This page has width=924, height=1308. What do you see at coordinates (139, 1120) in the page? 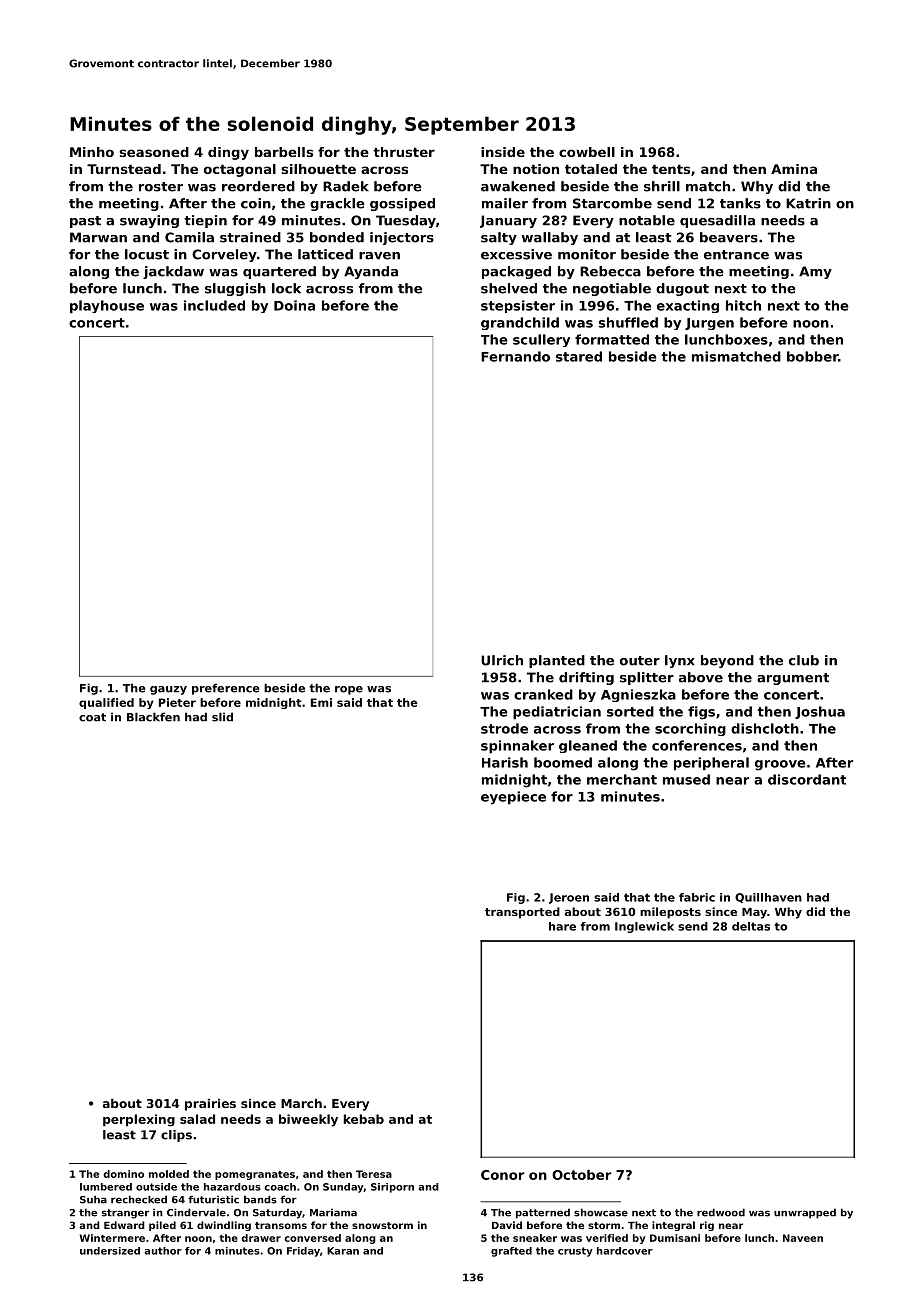
I see `perplexing` at bounding box center [139, 1120].
